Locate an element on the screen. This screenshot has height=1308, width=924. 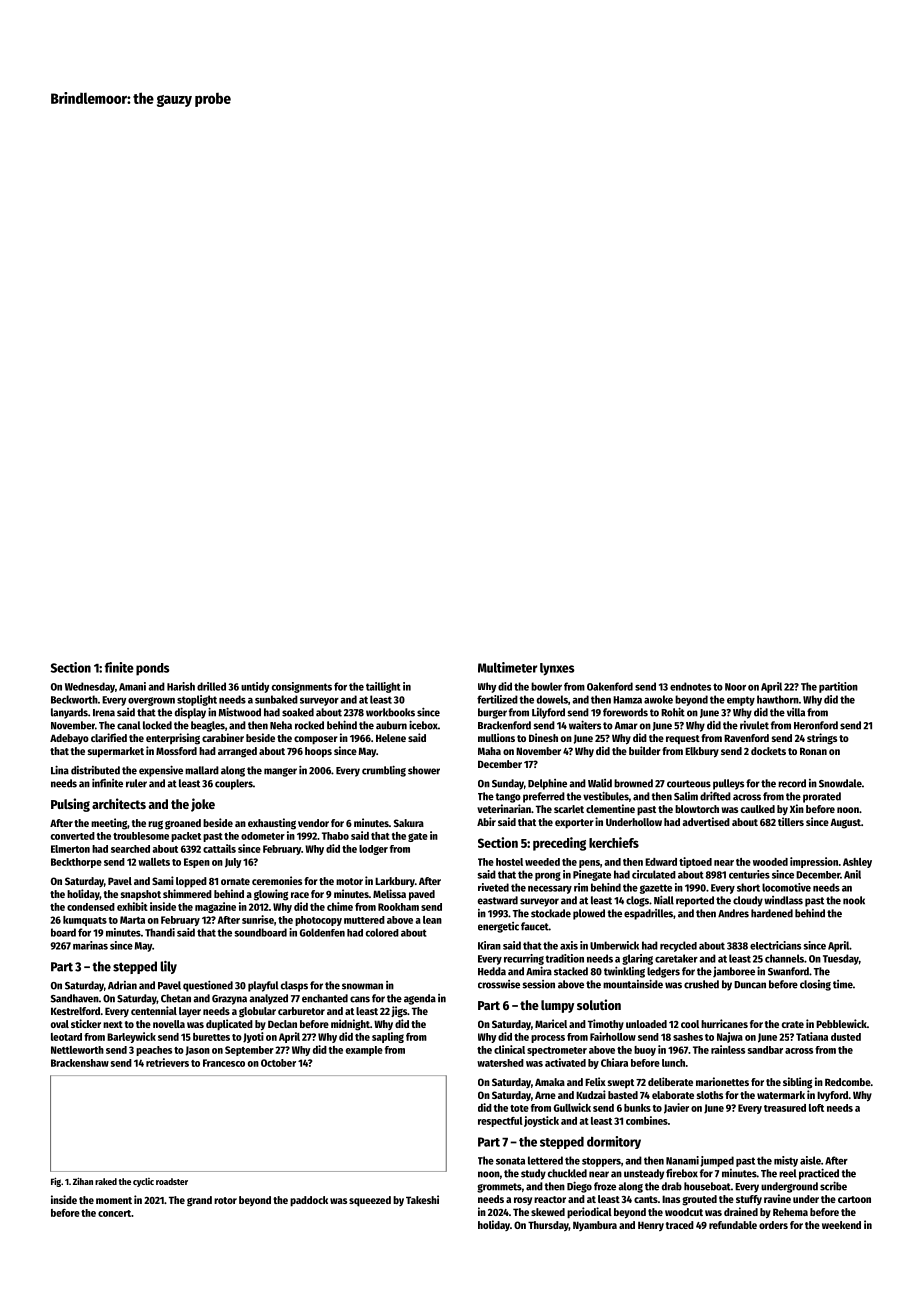
raked is located at coordinates (106, 1181).
